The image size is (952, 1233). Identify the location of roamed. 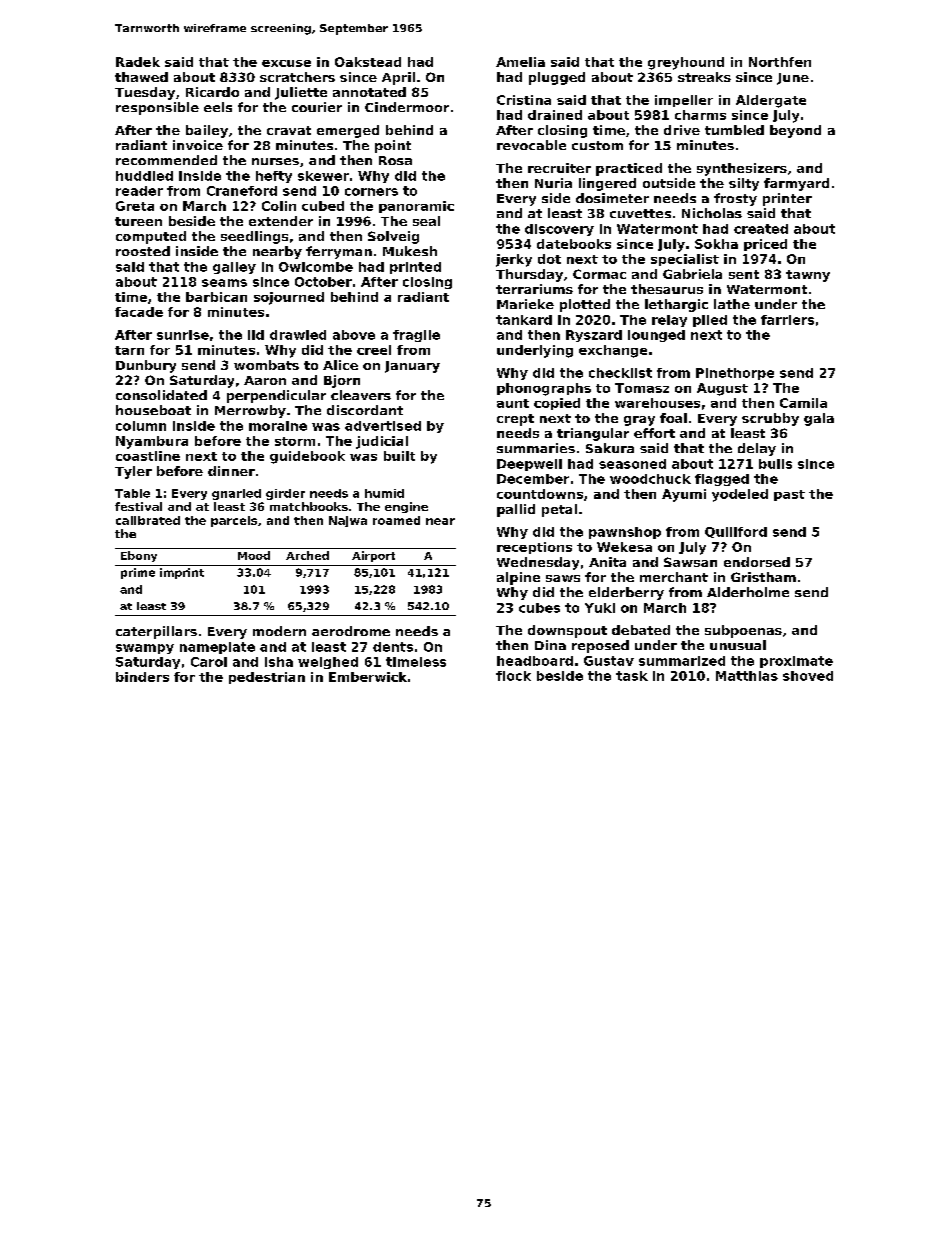
(396, 520).
